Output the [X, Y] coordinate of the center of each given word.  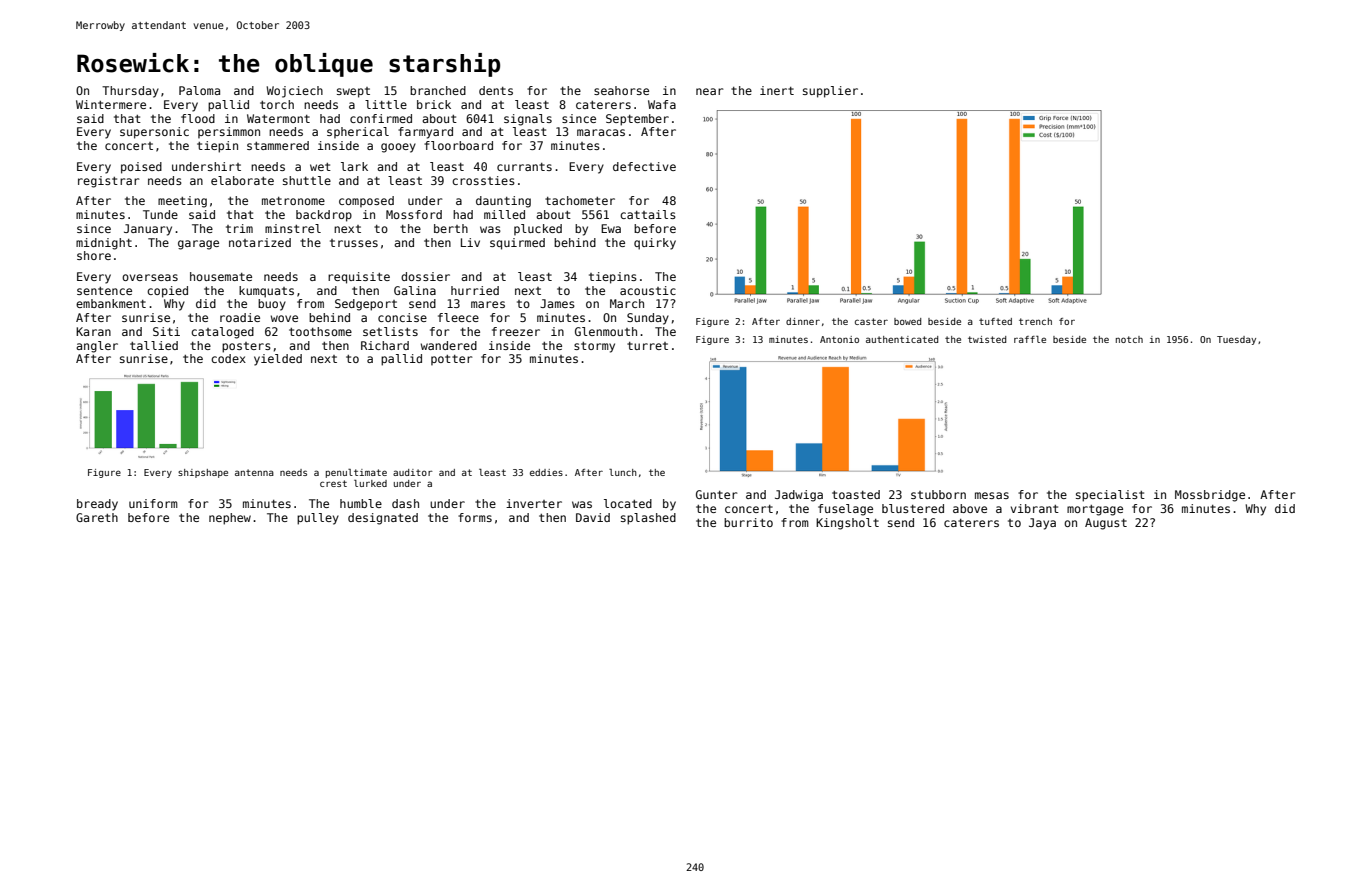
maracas [601, 132]
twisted [987, 339]
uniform [153, 503]
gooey [398, 148]
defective [644, 166]
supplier [830, 92]
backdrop [324, 216]
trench [1035, 321]
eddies [546, 472]
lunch [623, 472]
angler [97, 347]
